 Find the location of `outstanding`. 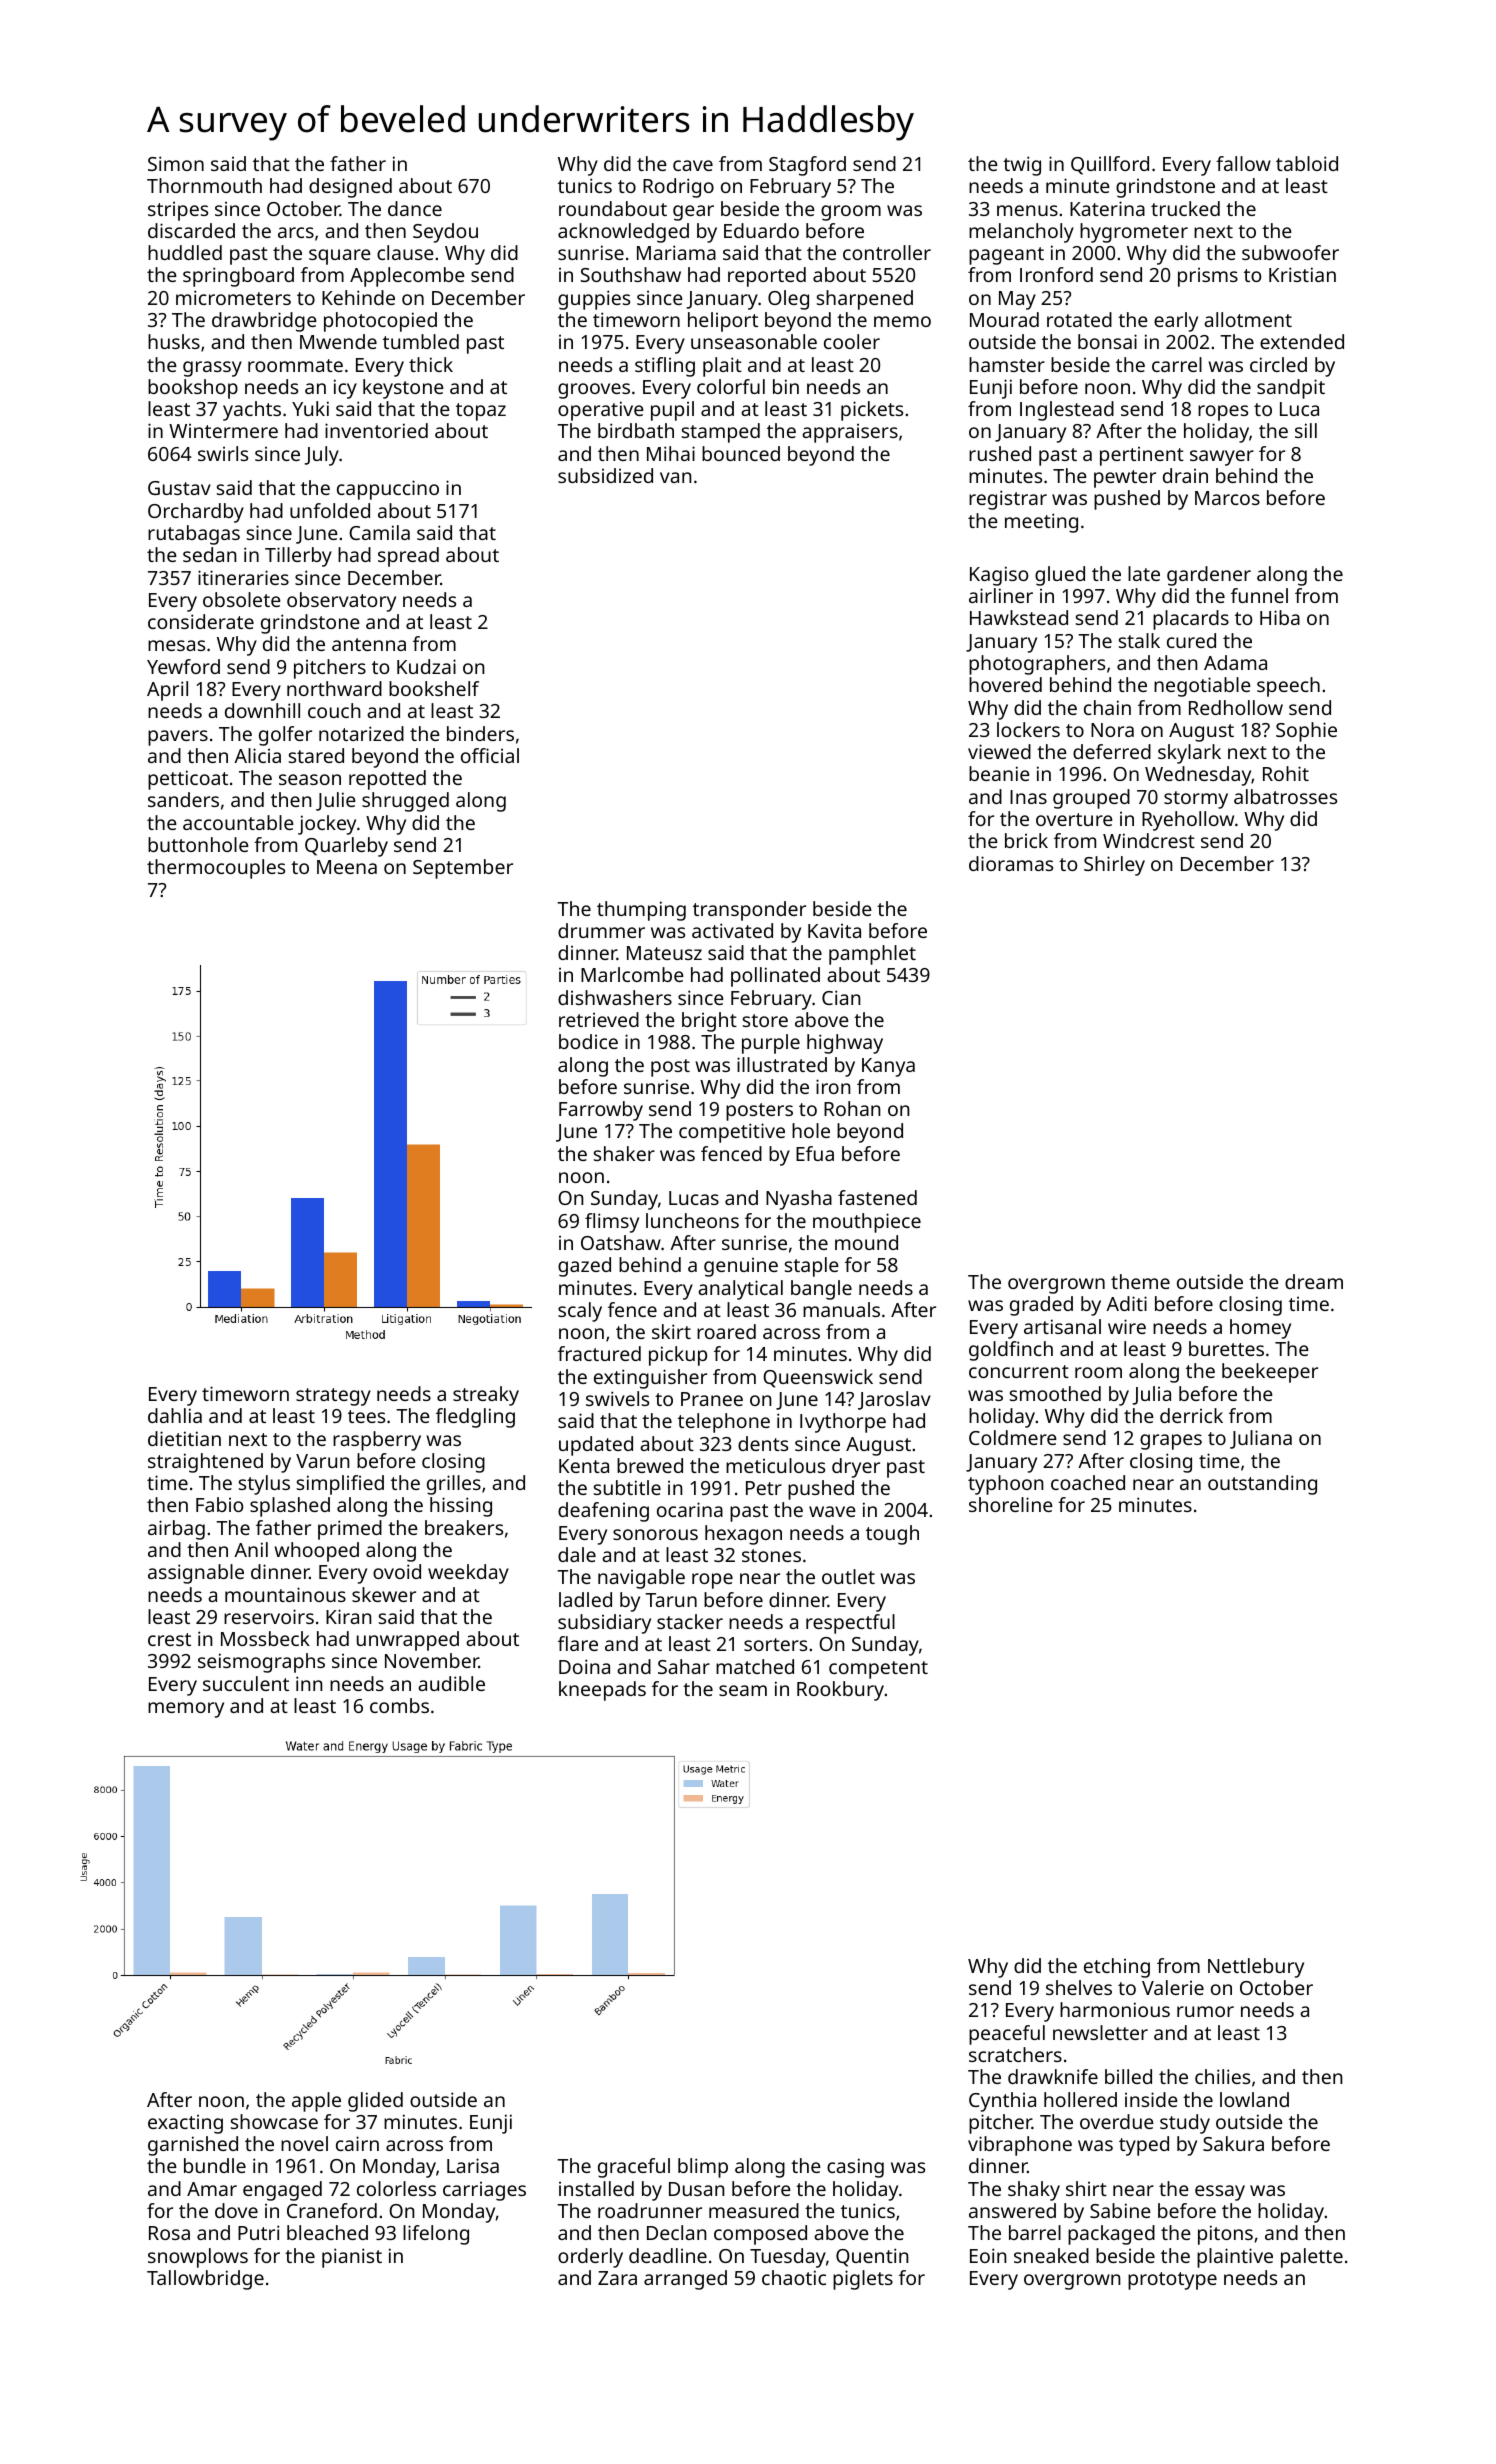

outstanding is located at coordinates (1262, 1485).
